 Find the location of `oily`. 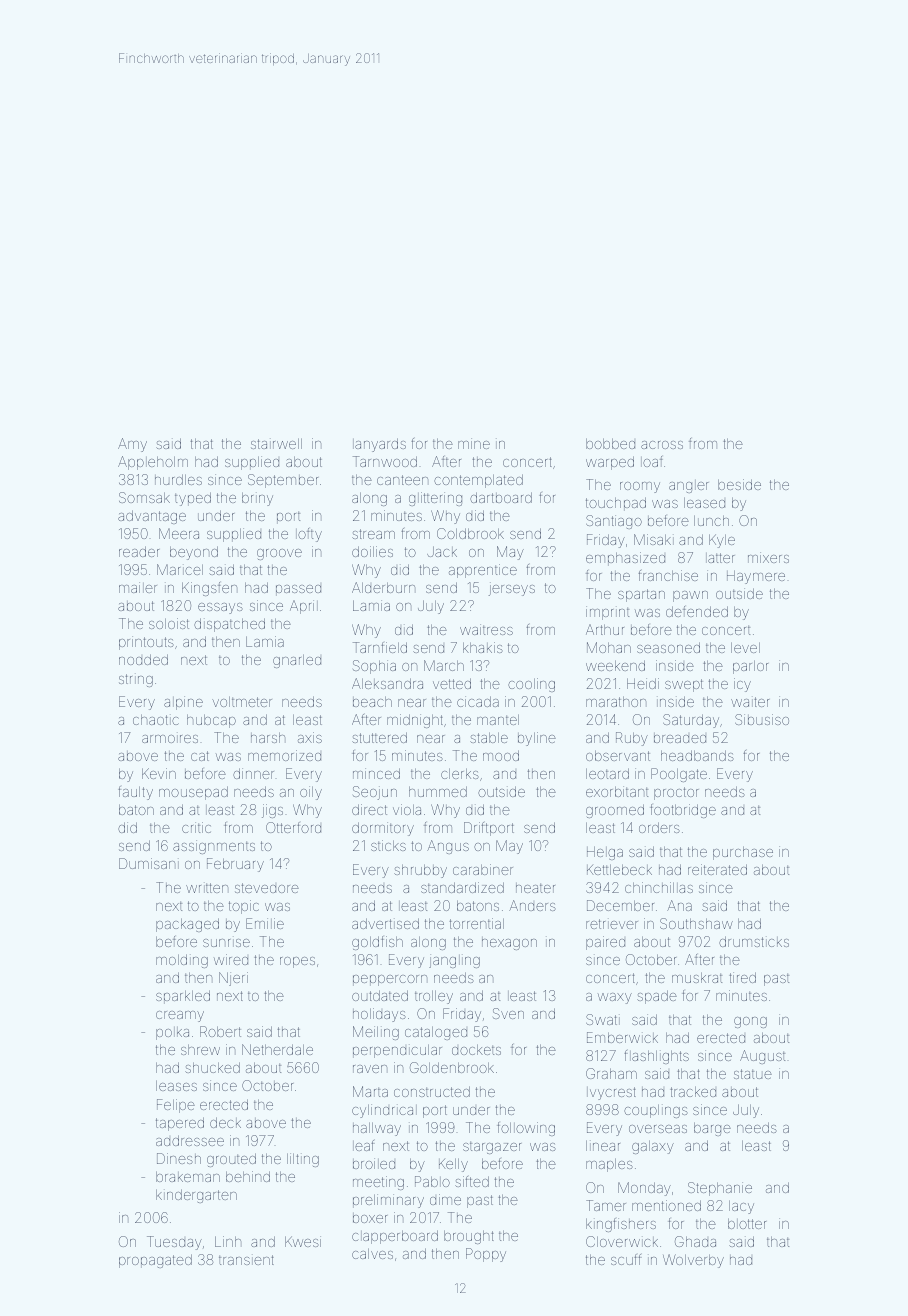

oily is located at coordinates (311, 793).
